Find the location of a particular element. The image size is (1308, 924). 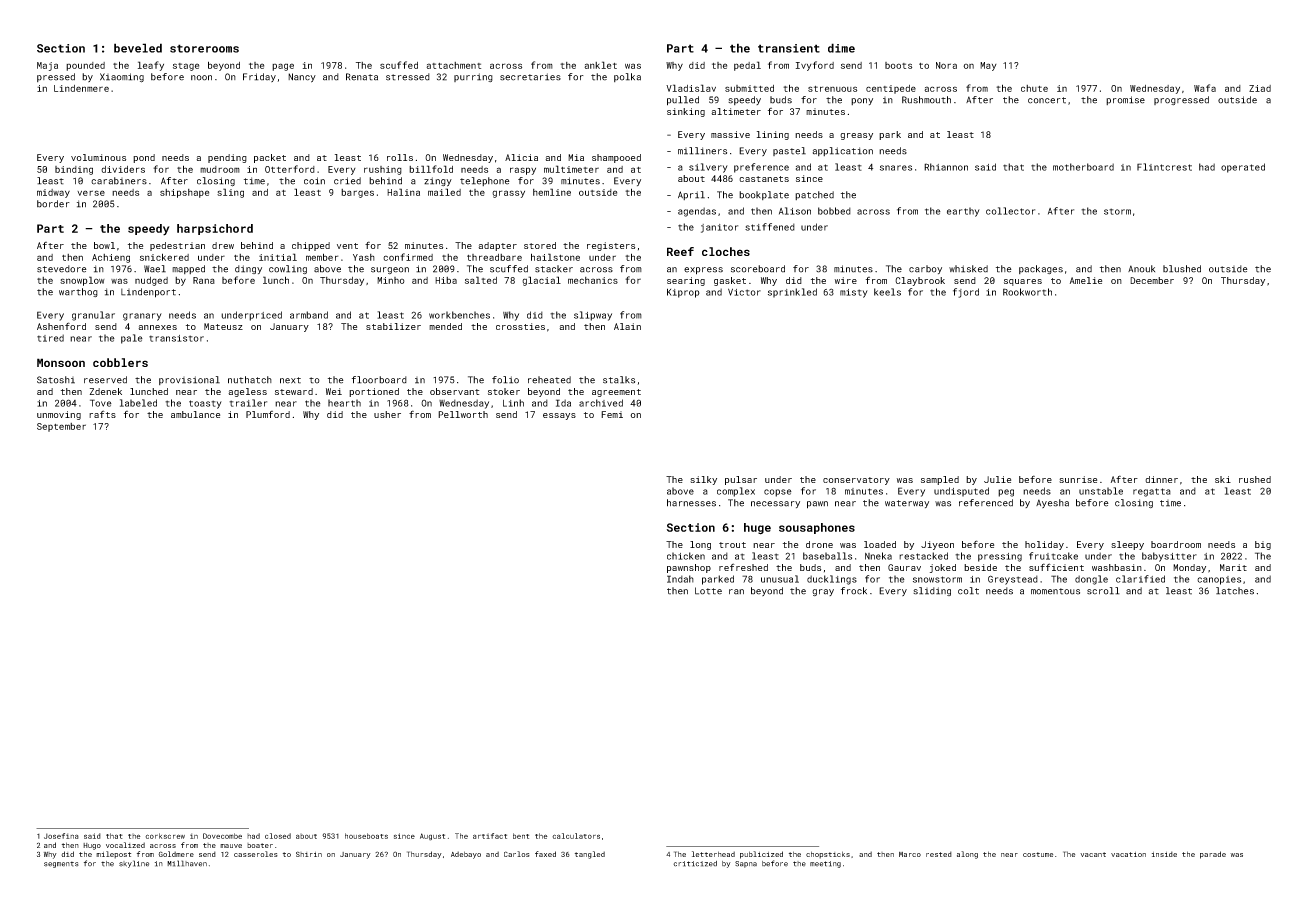

transient is located at coordinates (789, 48).
